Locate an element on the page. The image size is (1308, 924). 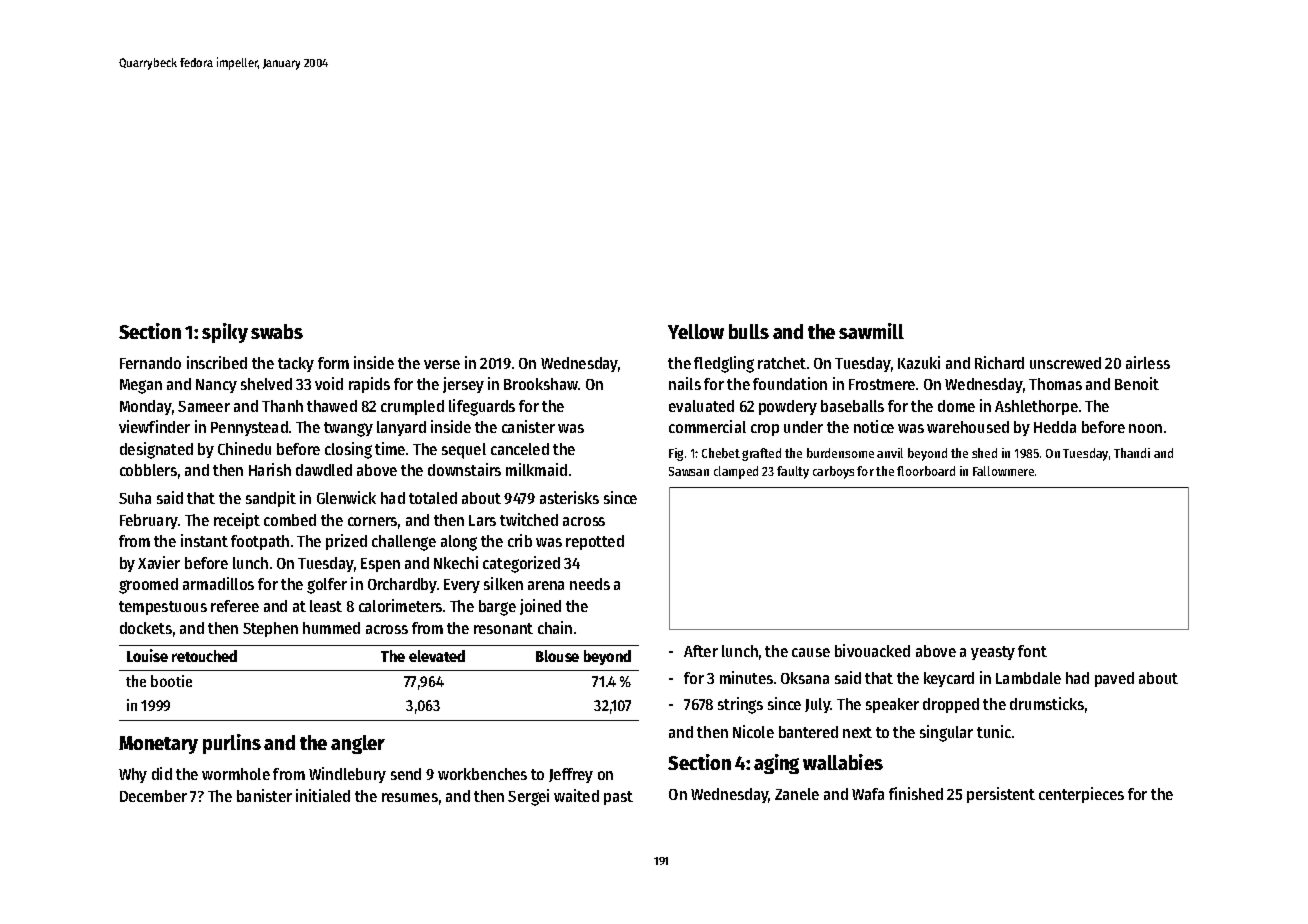
paved is located at coordinates (1114, 679).
